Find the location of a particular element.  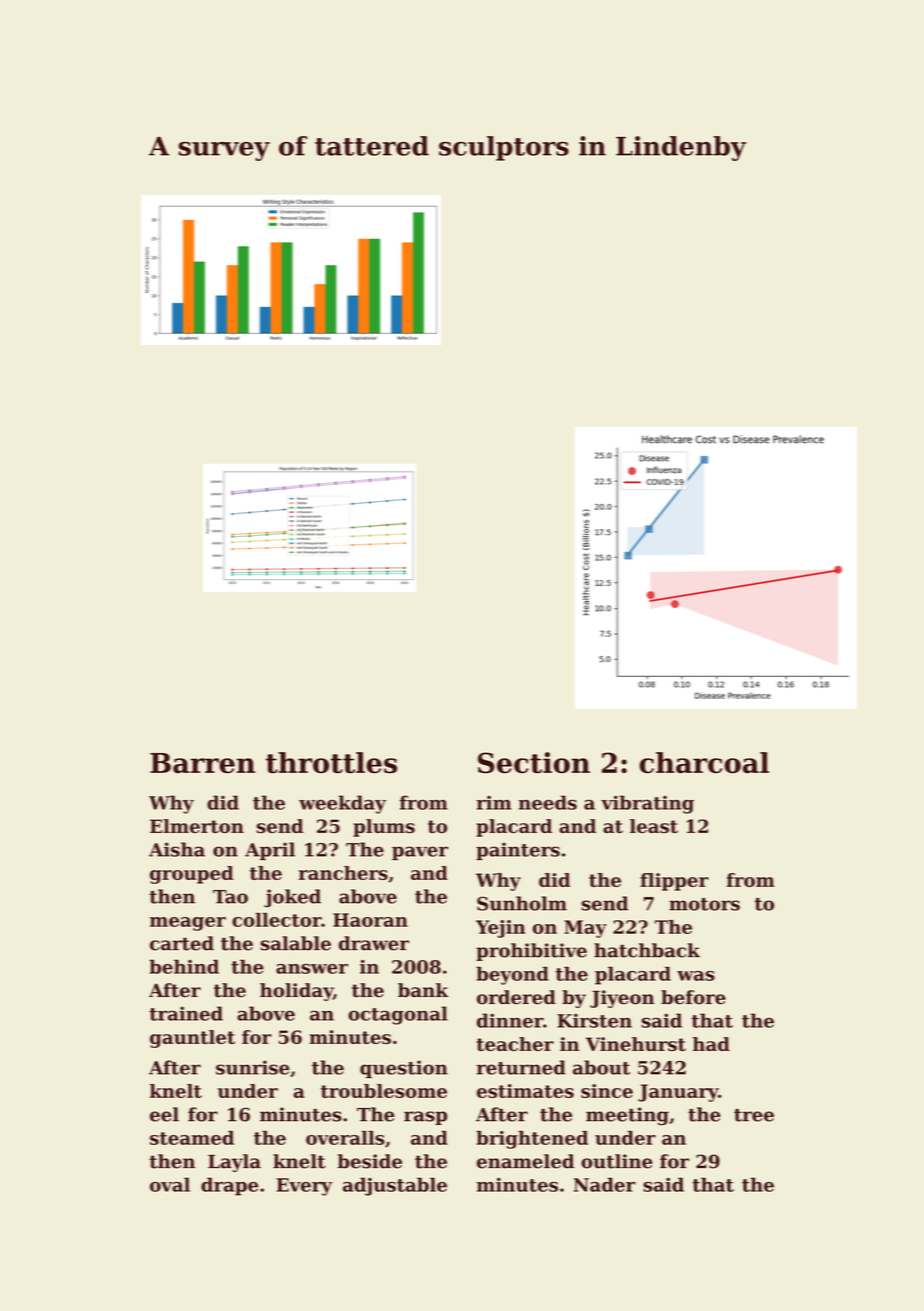

holiday is located at coordinates (296, 992).
